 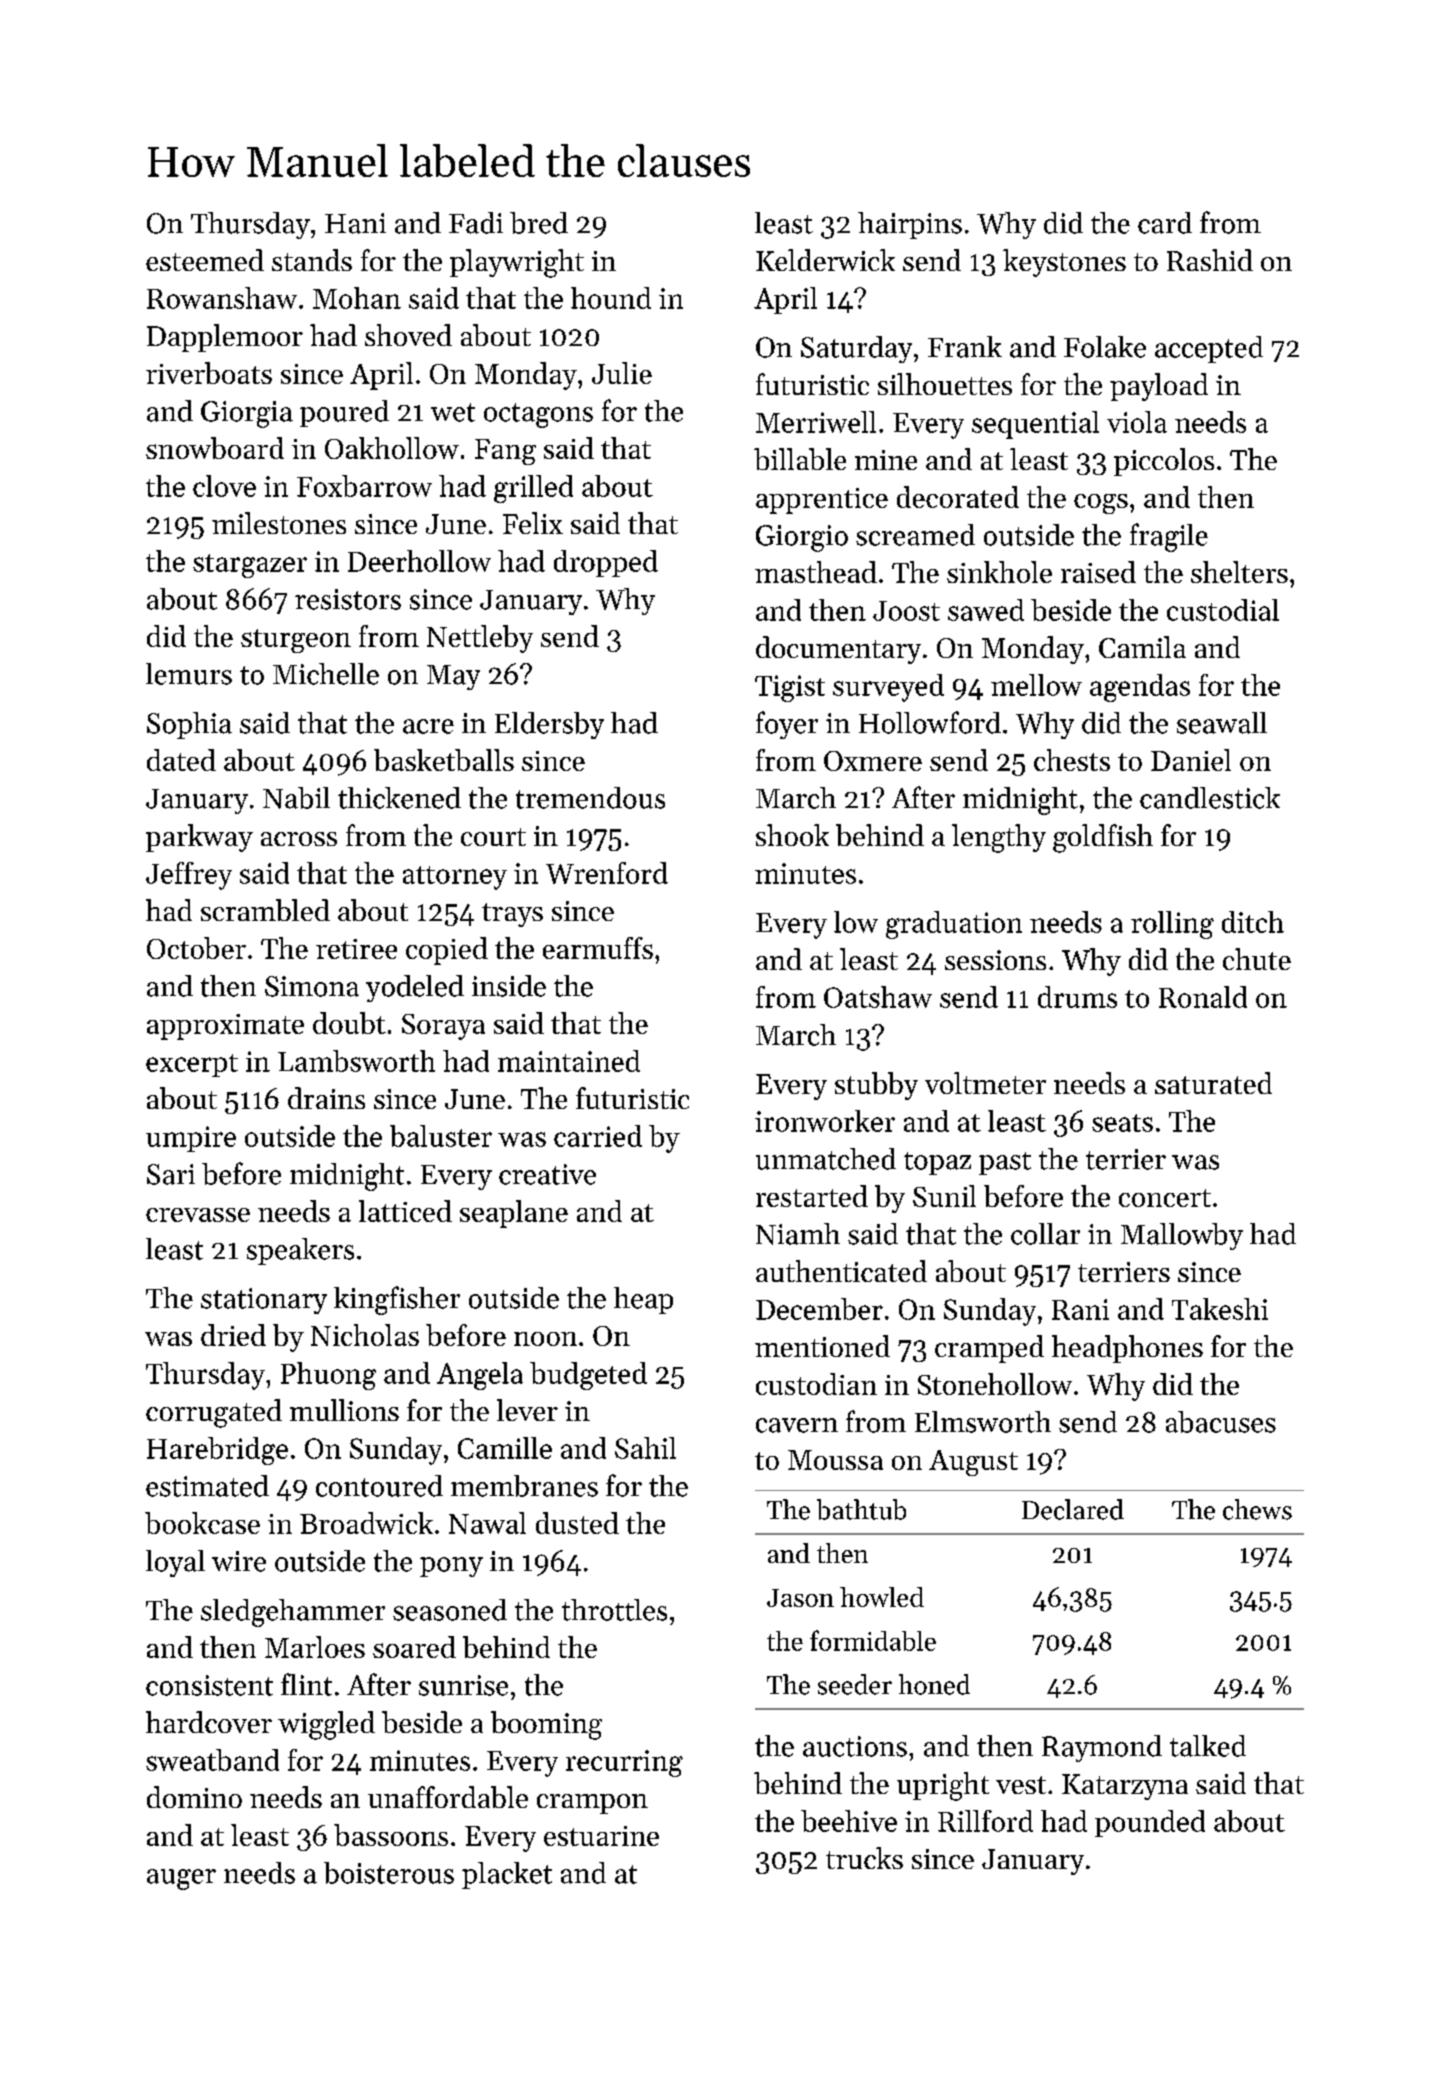 I want to click on stubby, so click(x=876, y=1086).
